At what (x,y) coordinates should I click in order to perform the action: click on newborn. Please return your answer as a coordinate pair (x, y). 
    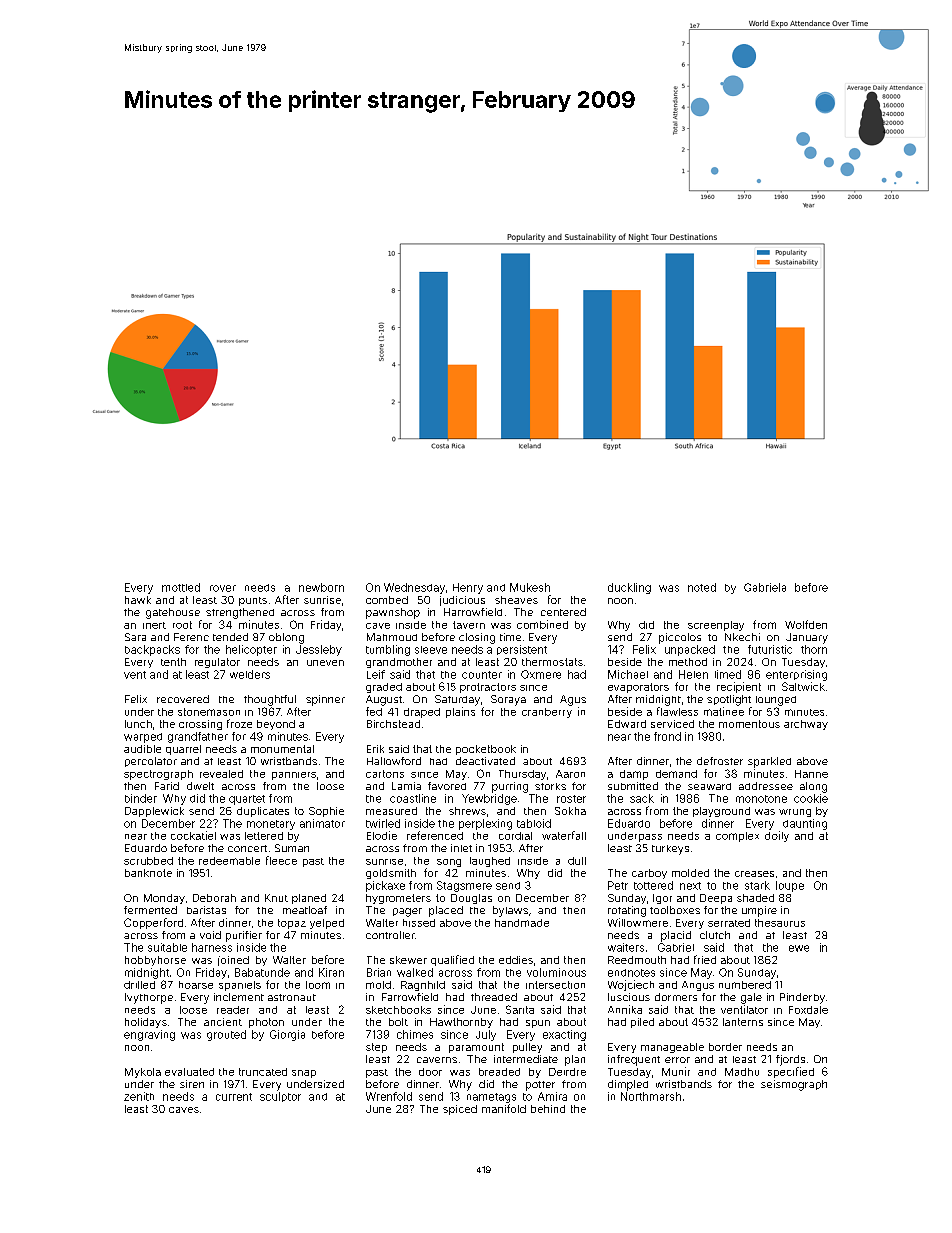
    Looking at the image, I should click on (321, 587).
